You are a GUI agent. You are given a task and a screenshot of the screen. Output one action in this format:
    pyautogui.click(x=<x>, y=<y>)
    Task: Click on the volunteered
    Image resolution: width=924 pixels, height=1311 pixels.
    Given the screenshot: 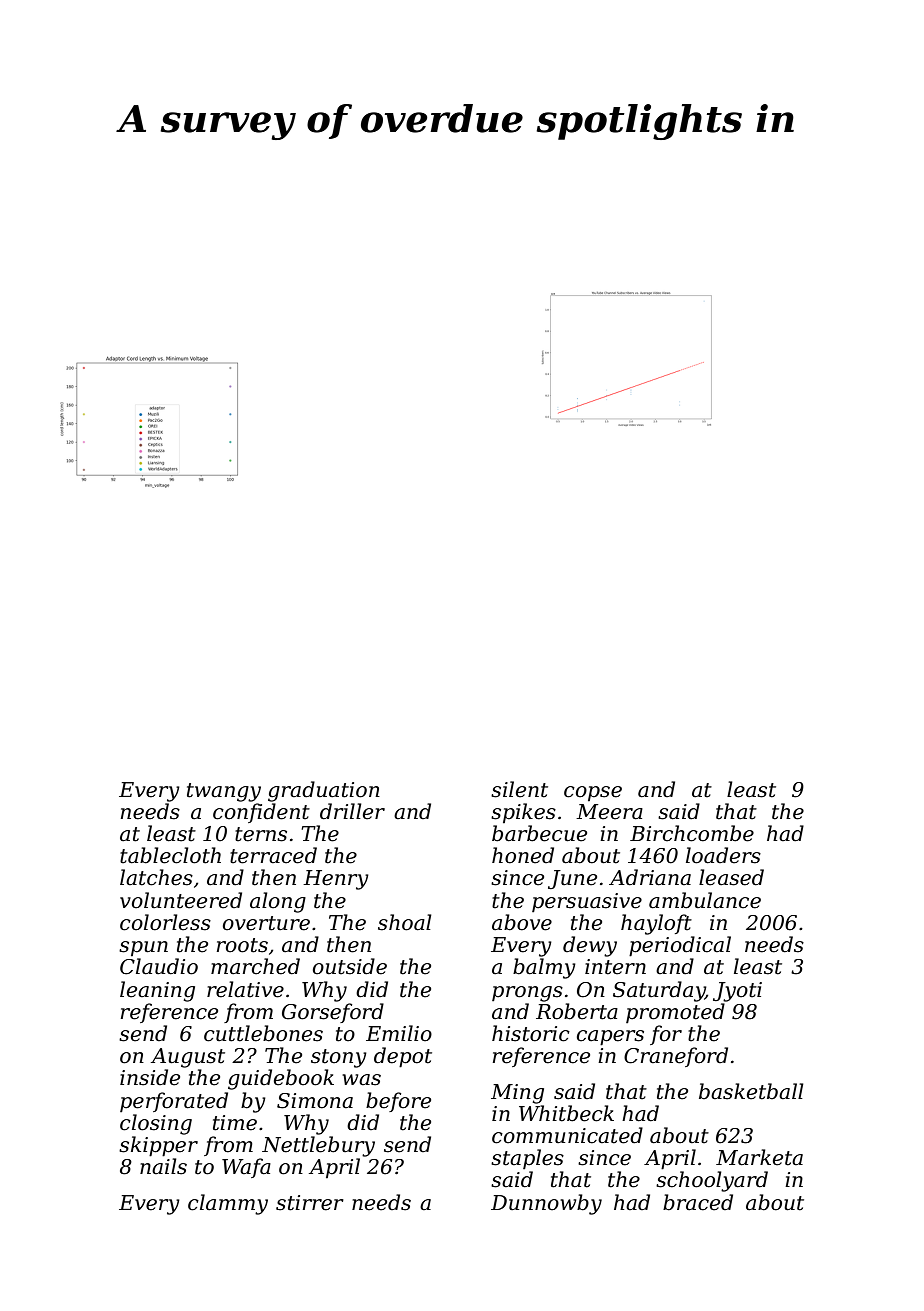 What is the action you would take?
    pyautogui.click(x=181, y=900)
